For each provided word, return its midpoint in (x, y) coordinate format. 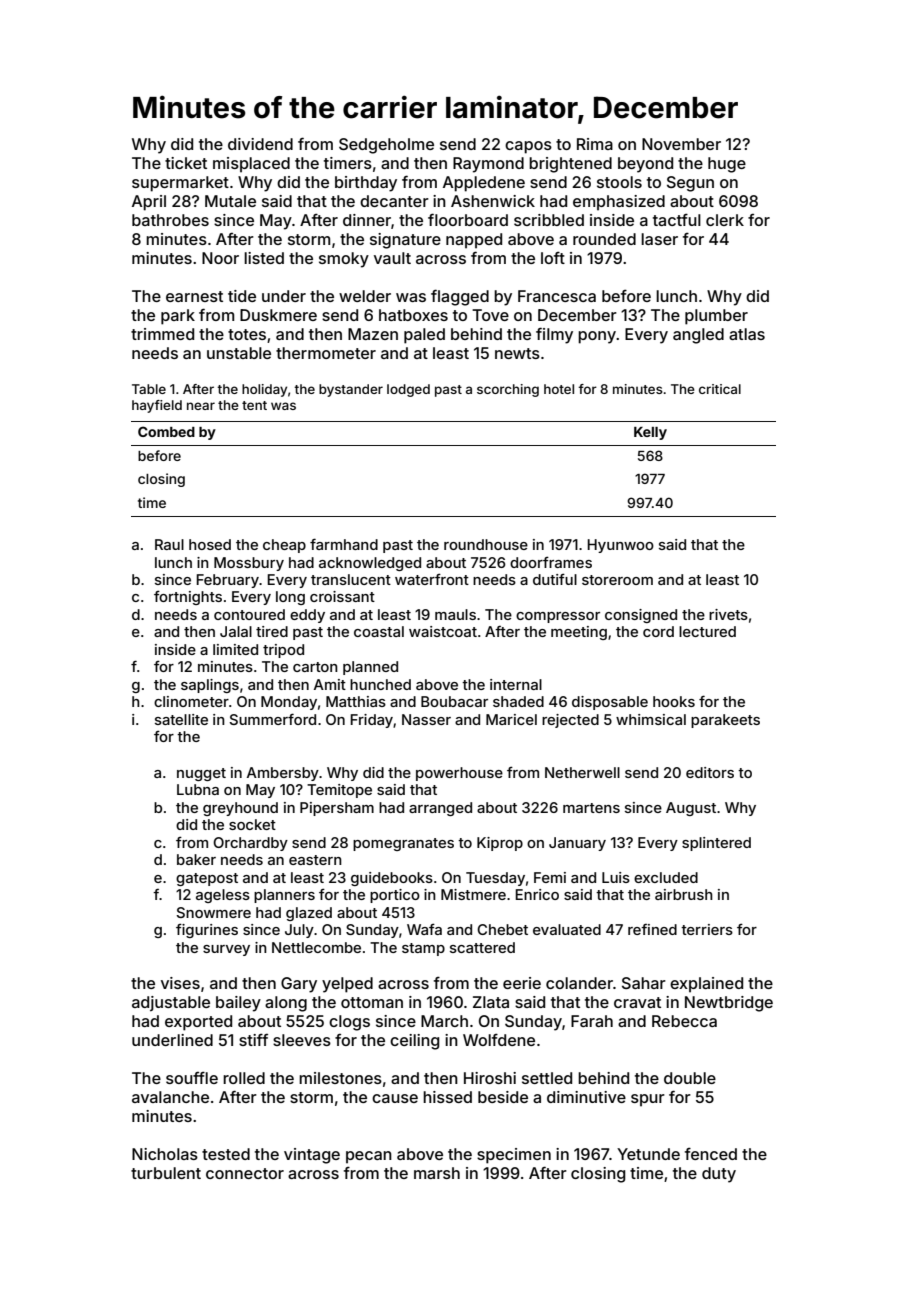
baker (196, 859)
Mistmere (473, 894)
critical (720, 389)
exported (198, 1023)
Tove (490, 315)
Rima (595, 144)
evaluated (567, 929)
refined (652, 929)
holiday (264, 390)
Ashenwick (493, 201)
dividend (260, 144)
